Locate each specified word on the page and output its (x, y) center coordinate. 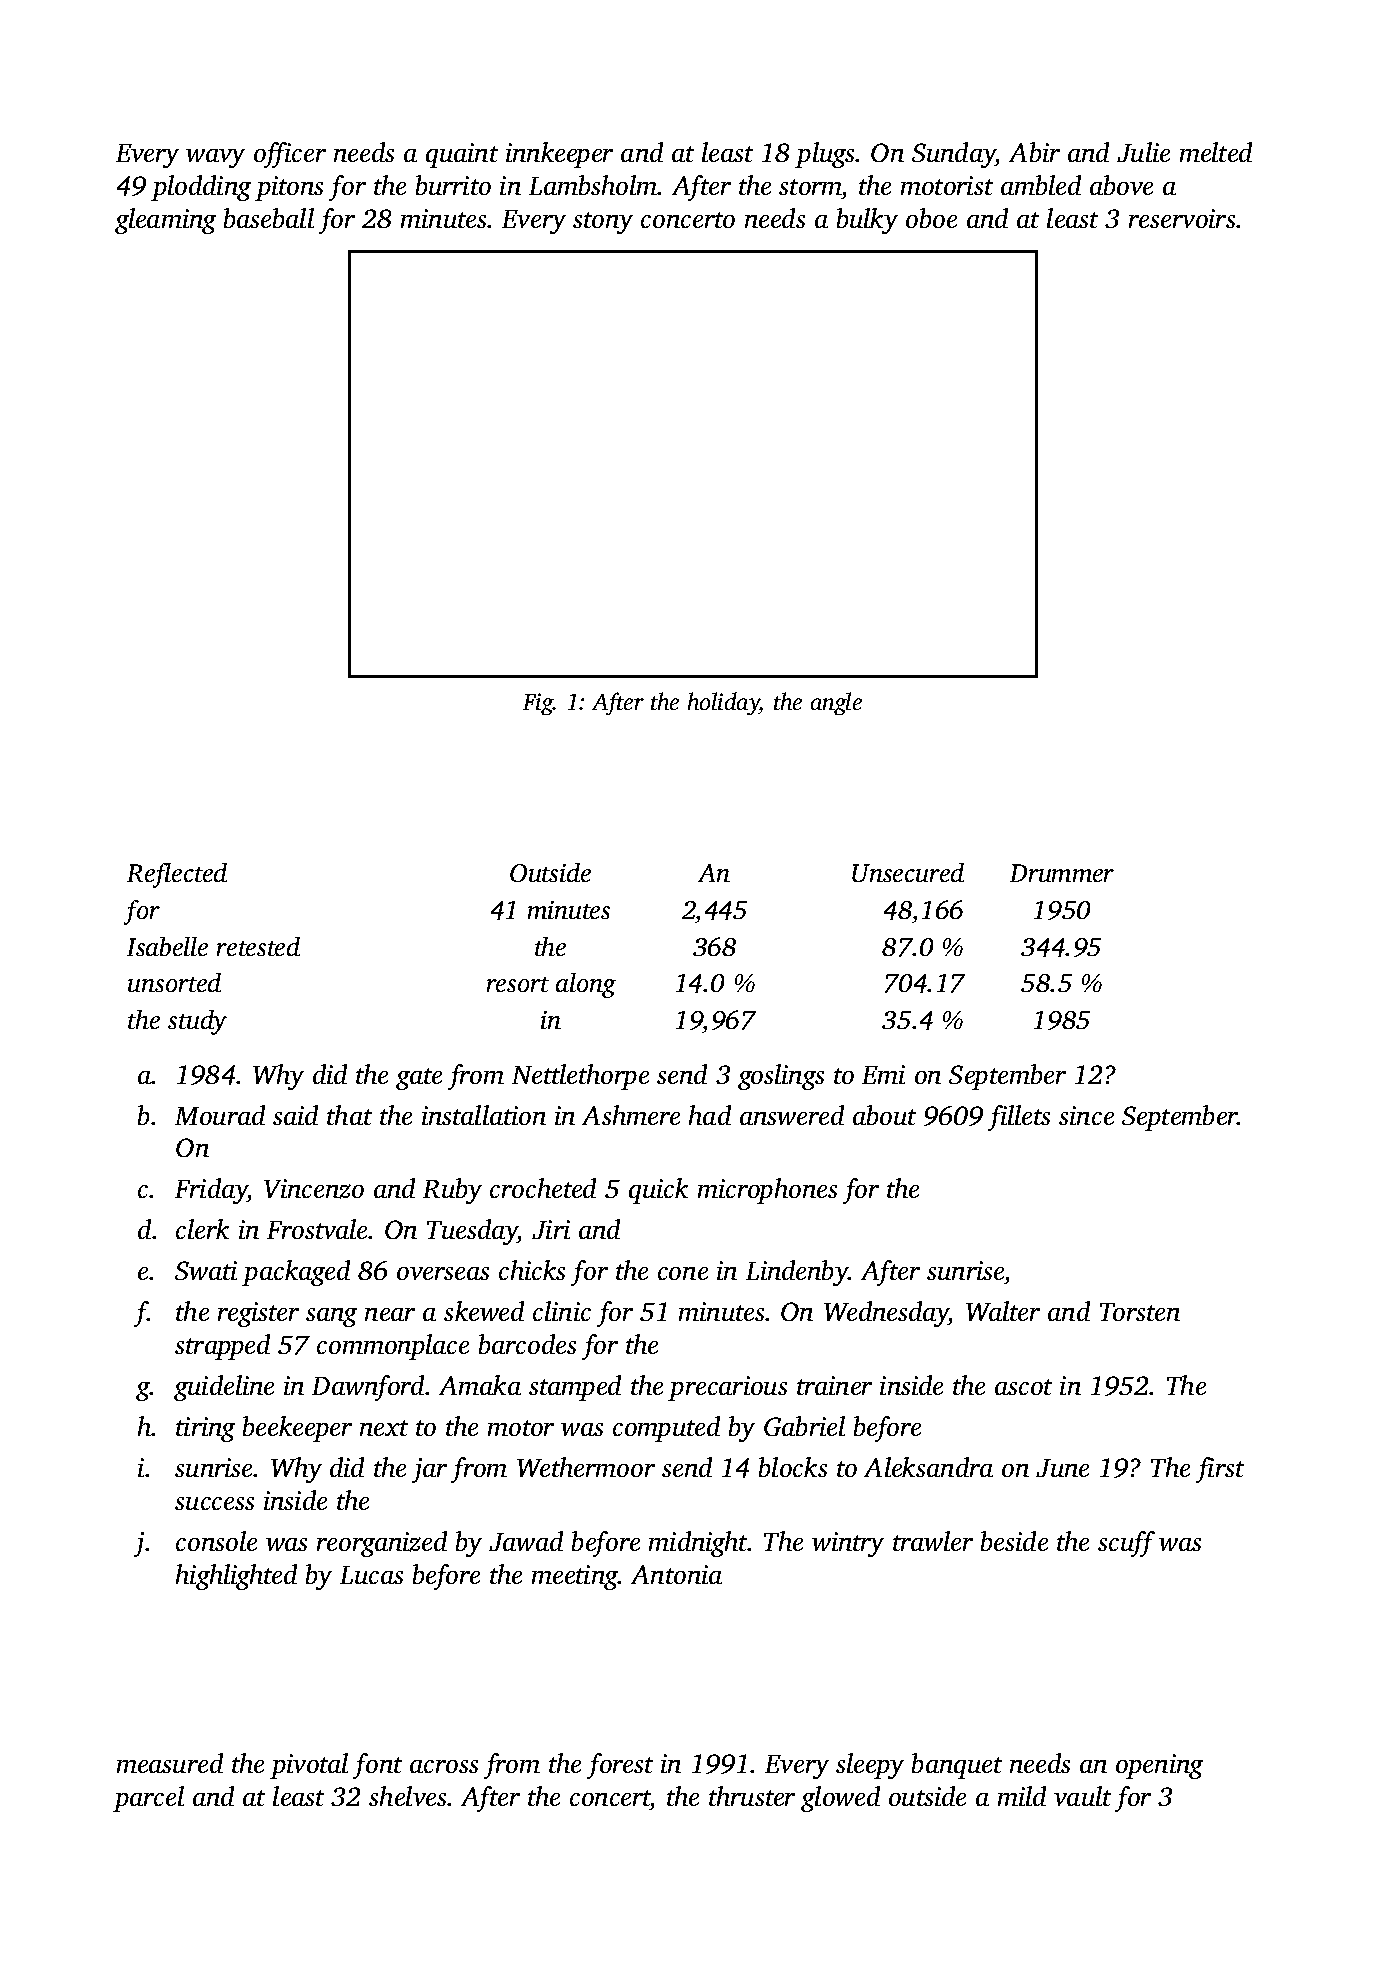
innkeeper (559, 155)
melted (1216, 152)
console (216, 1541)
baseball (269, 218)
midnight (698, 1544)
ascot (1023, 1387)
